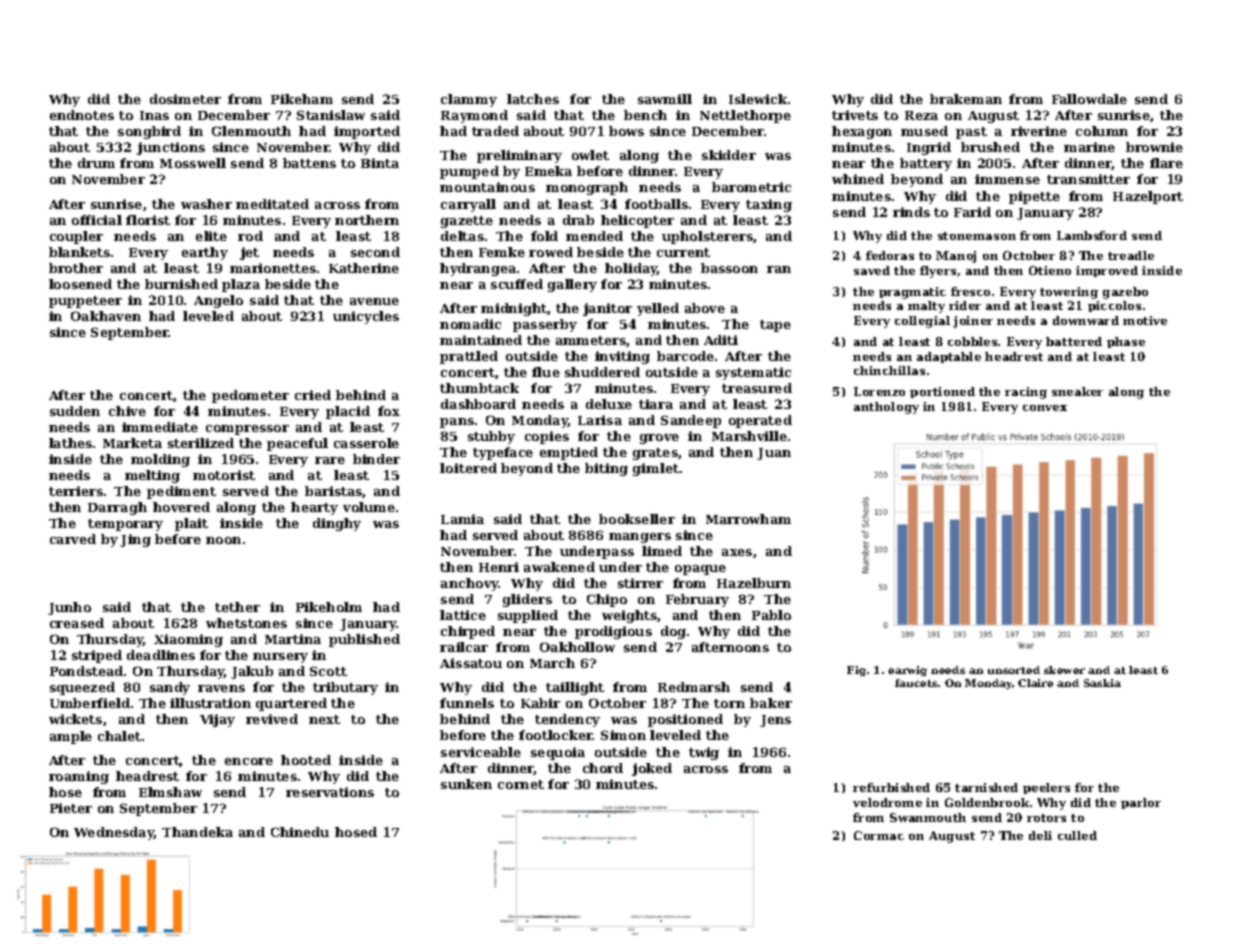 This screenshot has width=1233, height=952. I want to click on brakeman, so click(966, 99).
